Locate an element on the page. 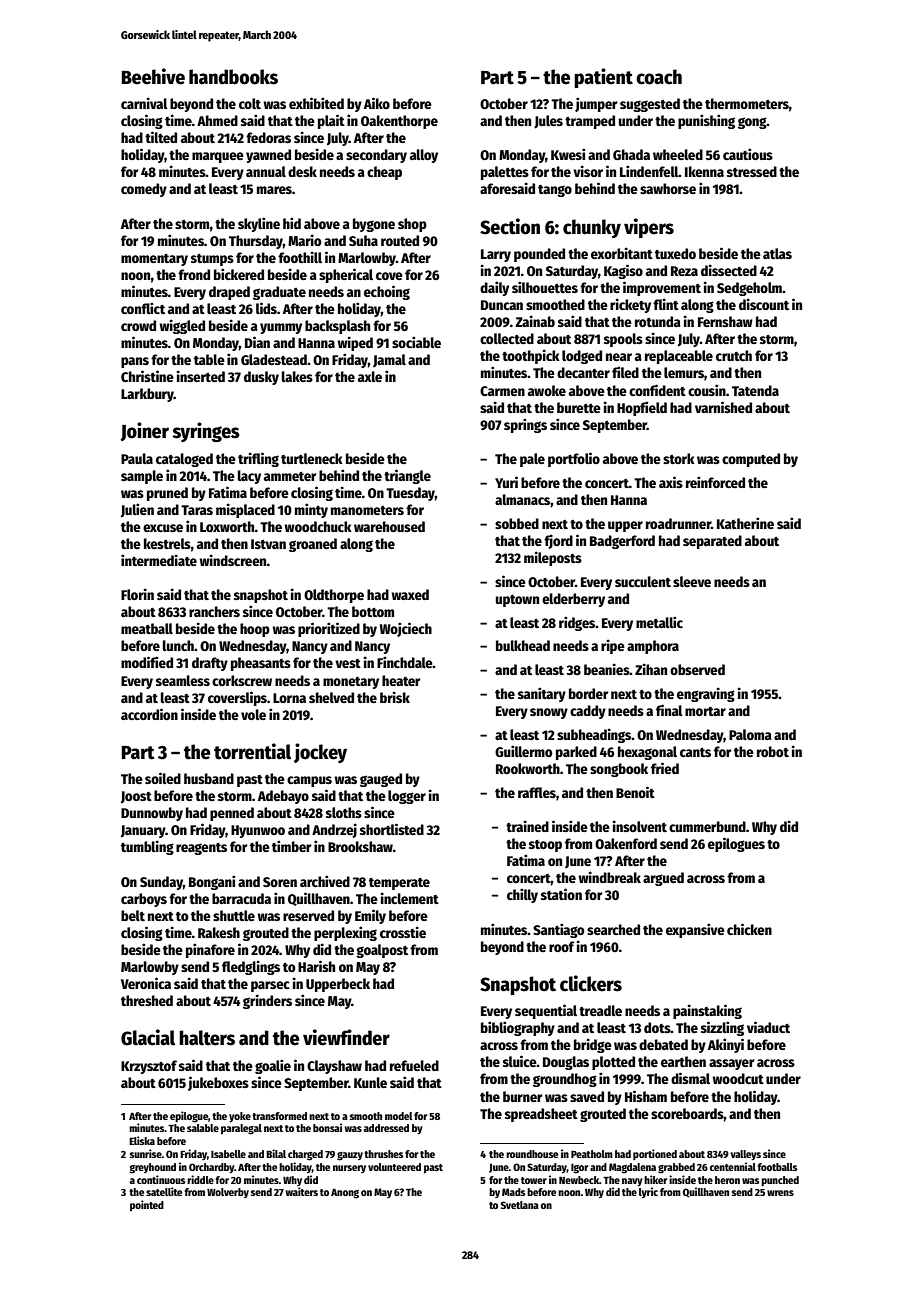  caddy is located at coordinates (588, 712).
